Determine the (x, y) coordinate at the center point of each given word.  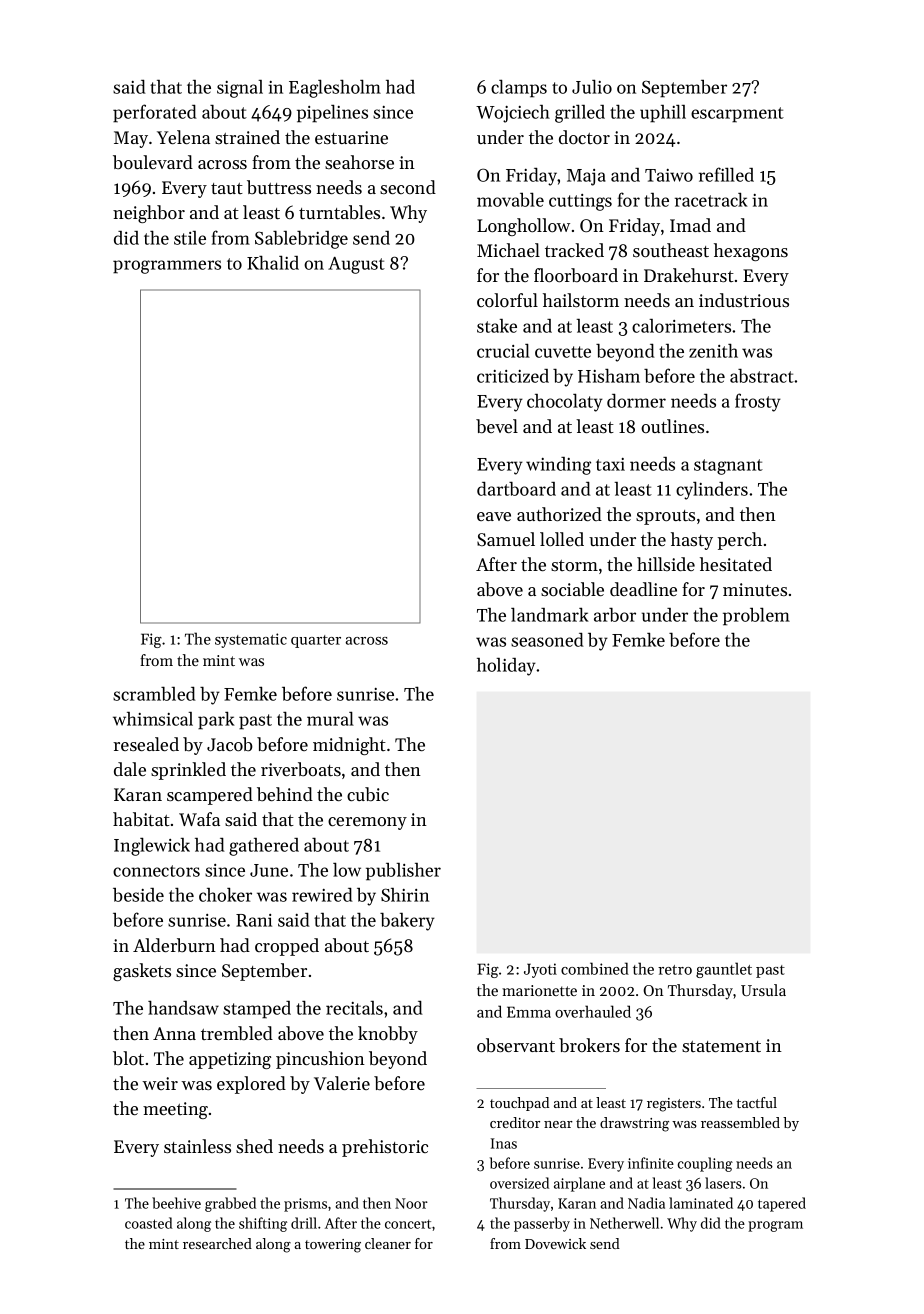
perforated (155, 113)
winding (558, 466)
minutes (755, 589)
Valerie (342, 1083)
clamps (519, 89)
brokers (589, 1045)
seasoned (547, 640)
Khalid (273, 263)
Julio (592, 87)
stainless (197, 1146)
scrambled (154, 694)
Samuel (506, 539)
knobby (388, 1035)
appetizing (230, 1060)
